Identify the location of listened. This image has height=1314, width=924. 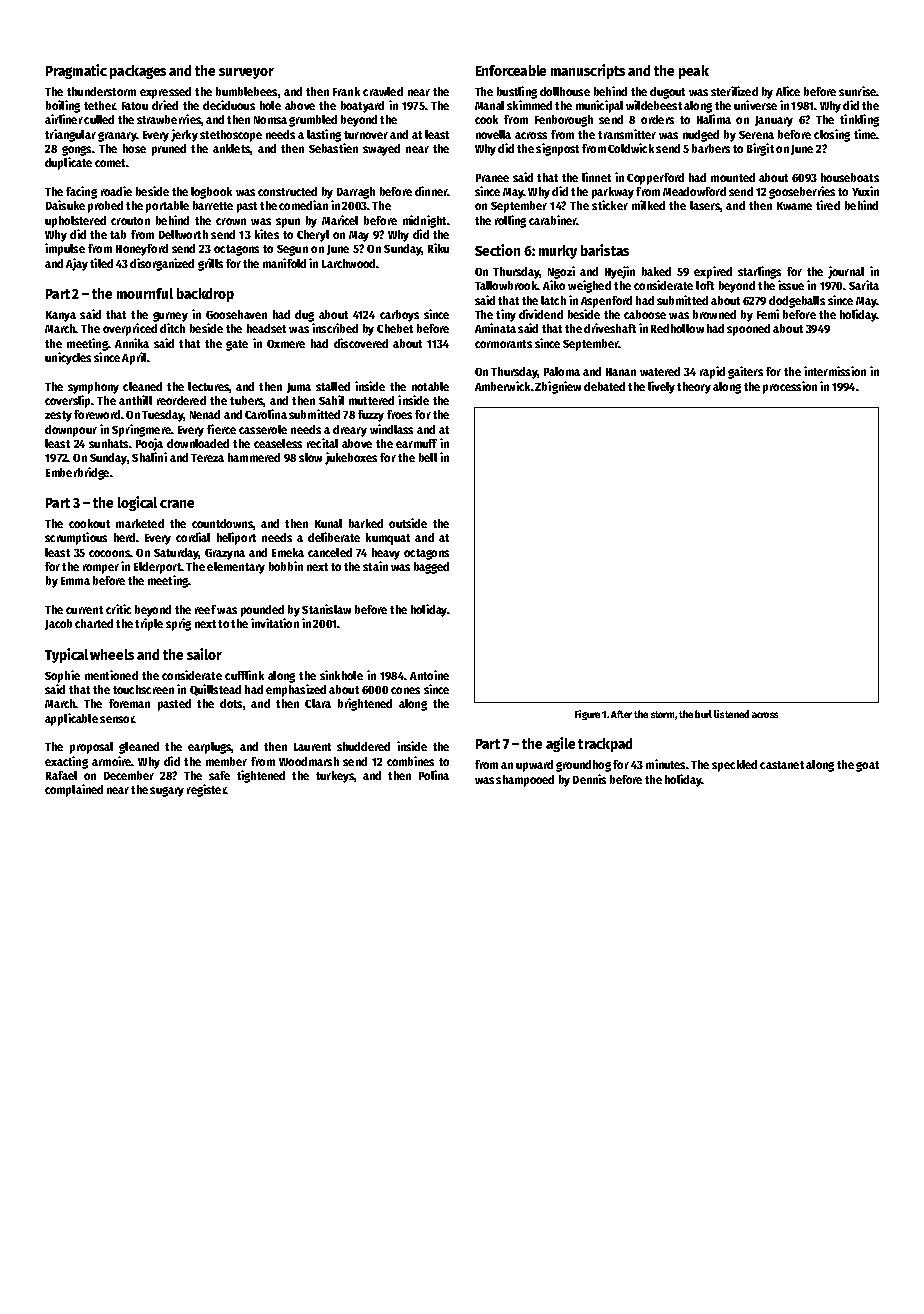
(731, 714).
